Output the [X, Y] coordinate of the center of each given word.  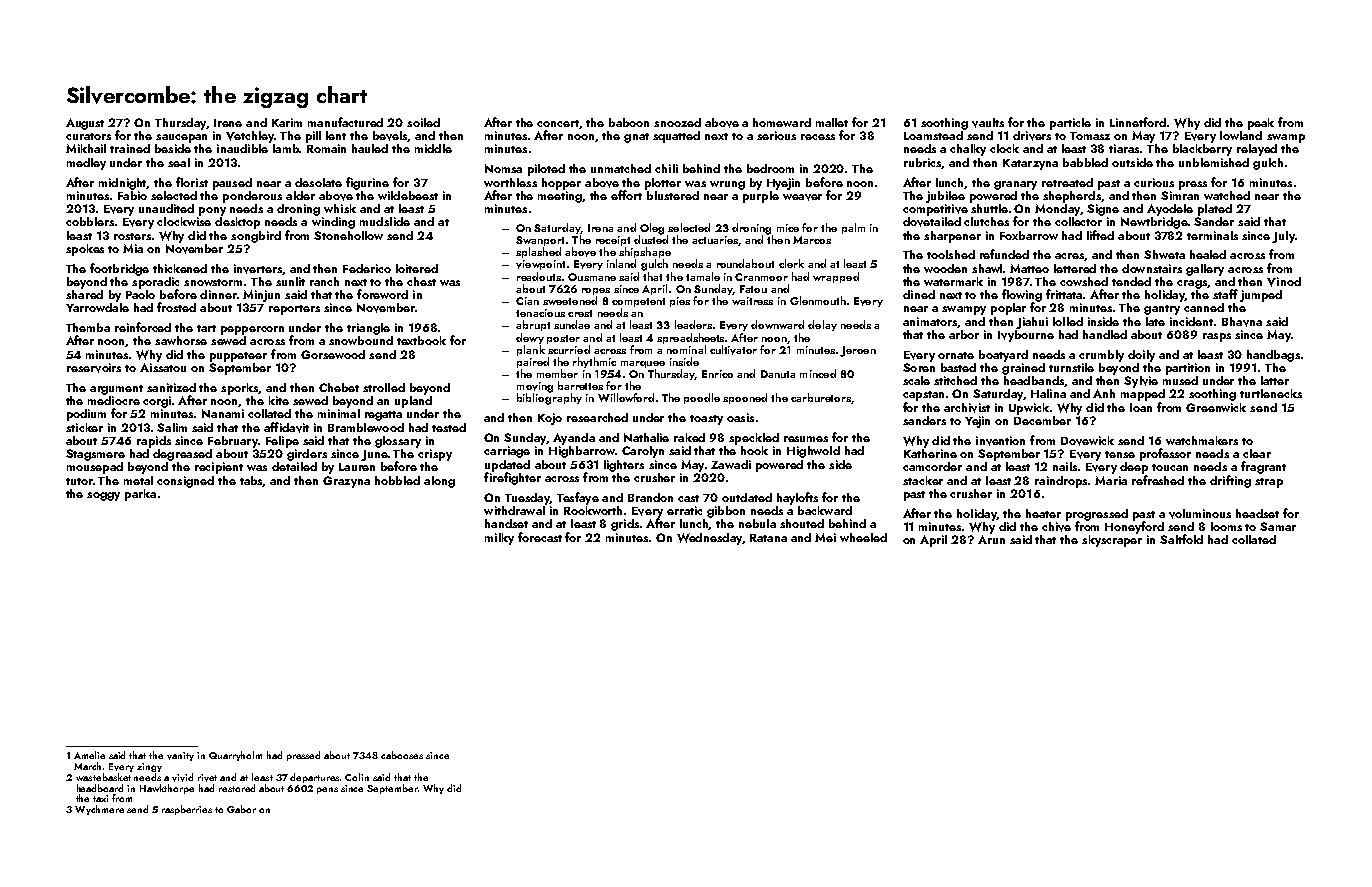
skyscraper [1112, 541]
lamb [286, 148]
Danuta [778, 374]
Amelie [89, 755]
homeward [782, 122]
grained [1023, 369]
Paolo [140, 294]
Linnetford [1138, 122]
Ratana [768, 538]
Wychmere [99, 810]
